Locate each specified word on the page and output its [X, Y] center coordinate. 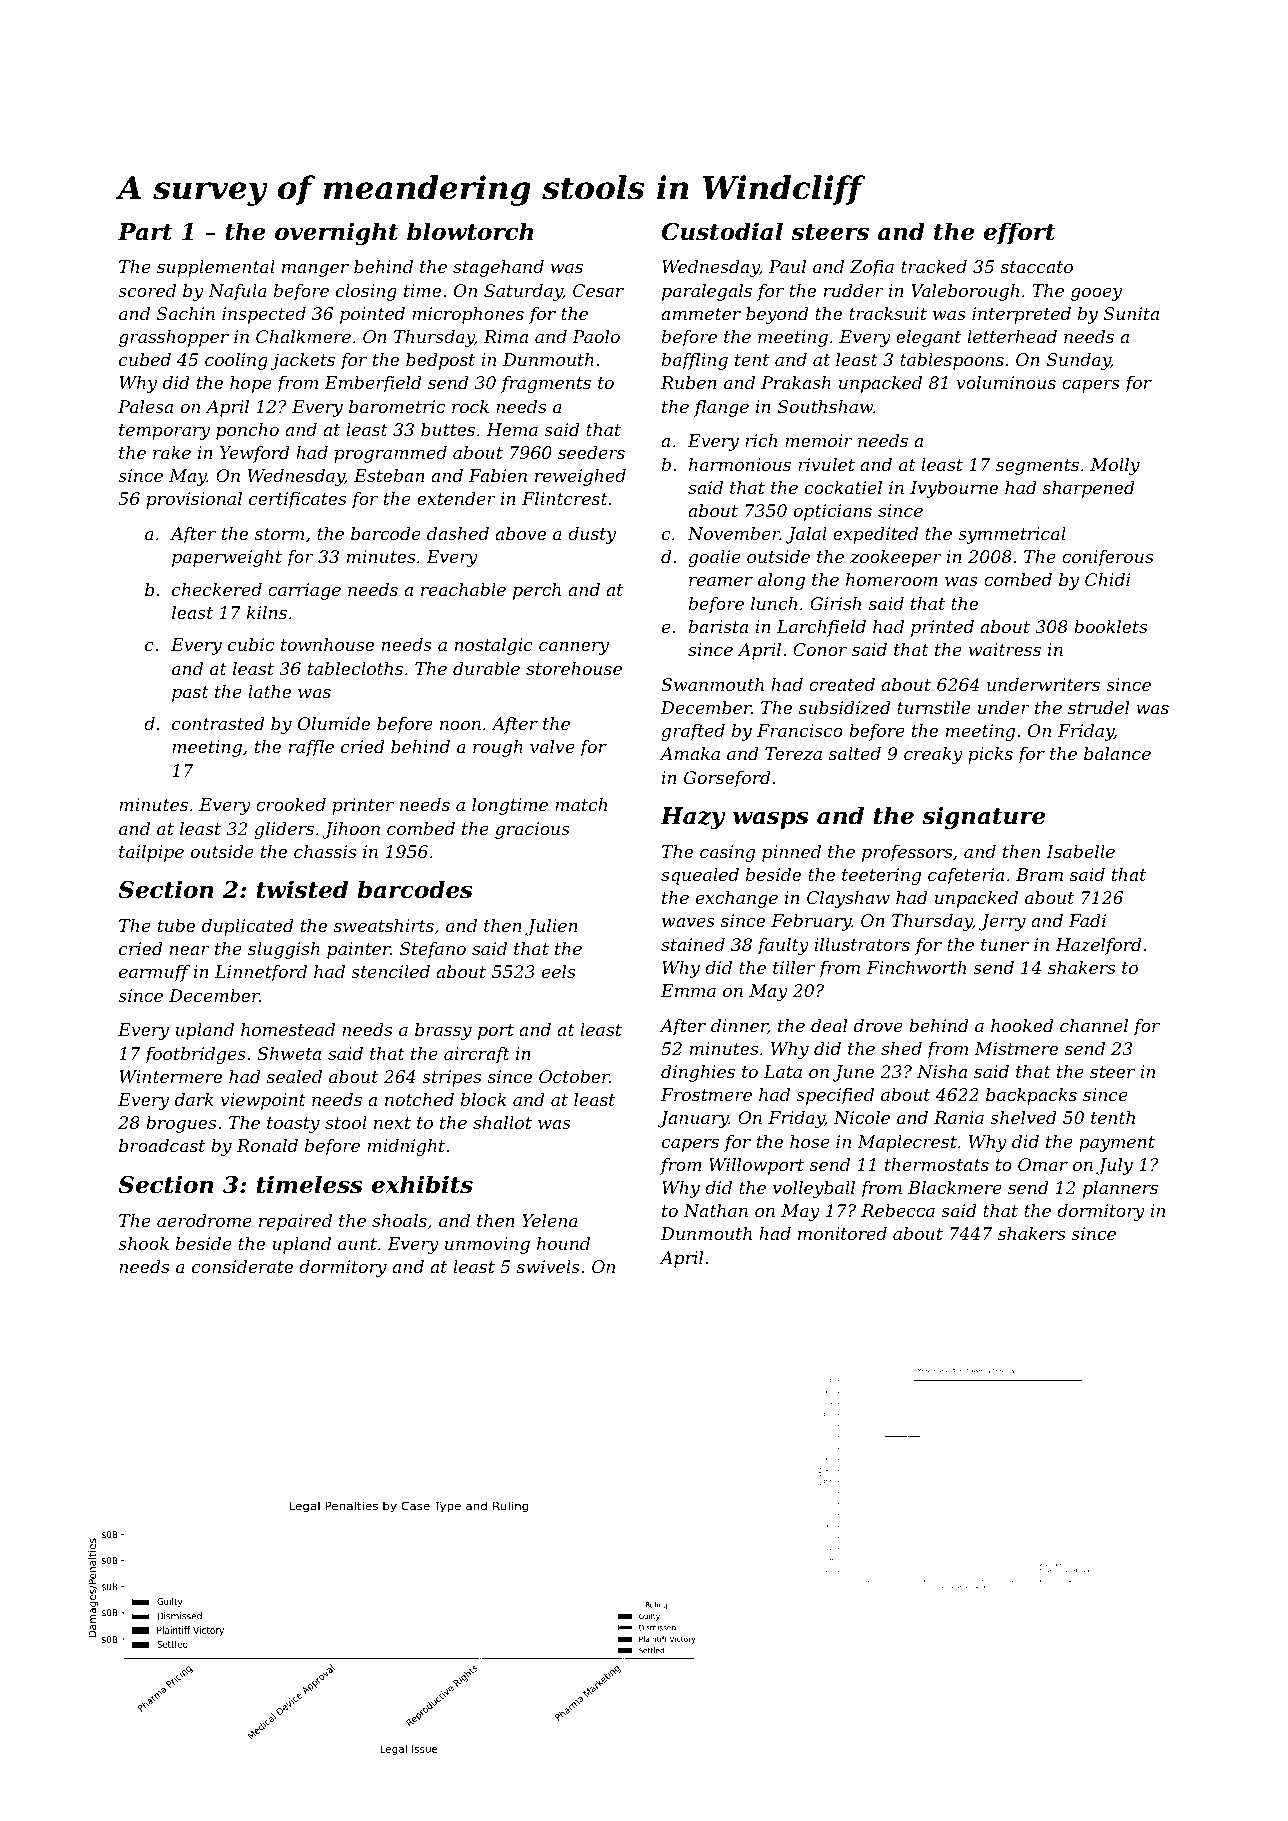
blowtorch [470, 231]
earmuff [154, 973]
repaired [295, 1222]
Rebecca [898, 1210]
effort [1020, 233]
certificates [297, 500]
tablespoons [952, 361]
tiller [794, 967]
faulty [783, 946]
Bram [1039, 874]
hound [563, 1243]
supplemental [216, 268]
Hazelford [1098, 946]
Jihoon [351, 830]
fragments [546, 384]
